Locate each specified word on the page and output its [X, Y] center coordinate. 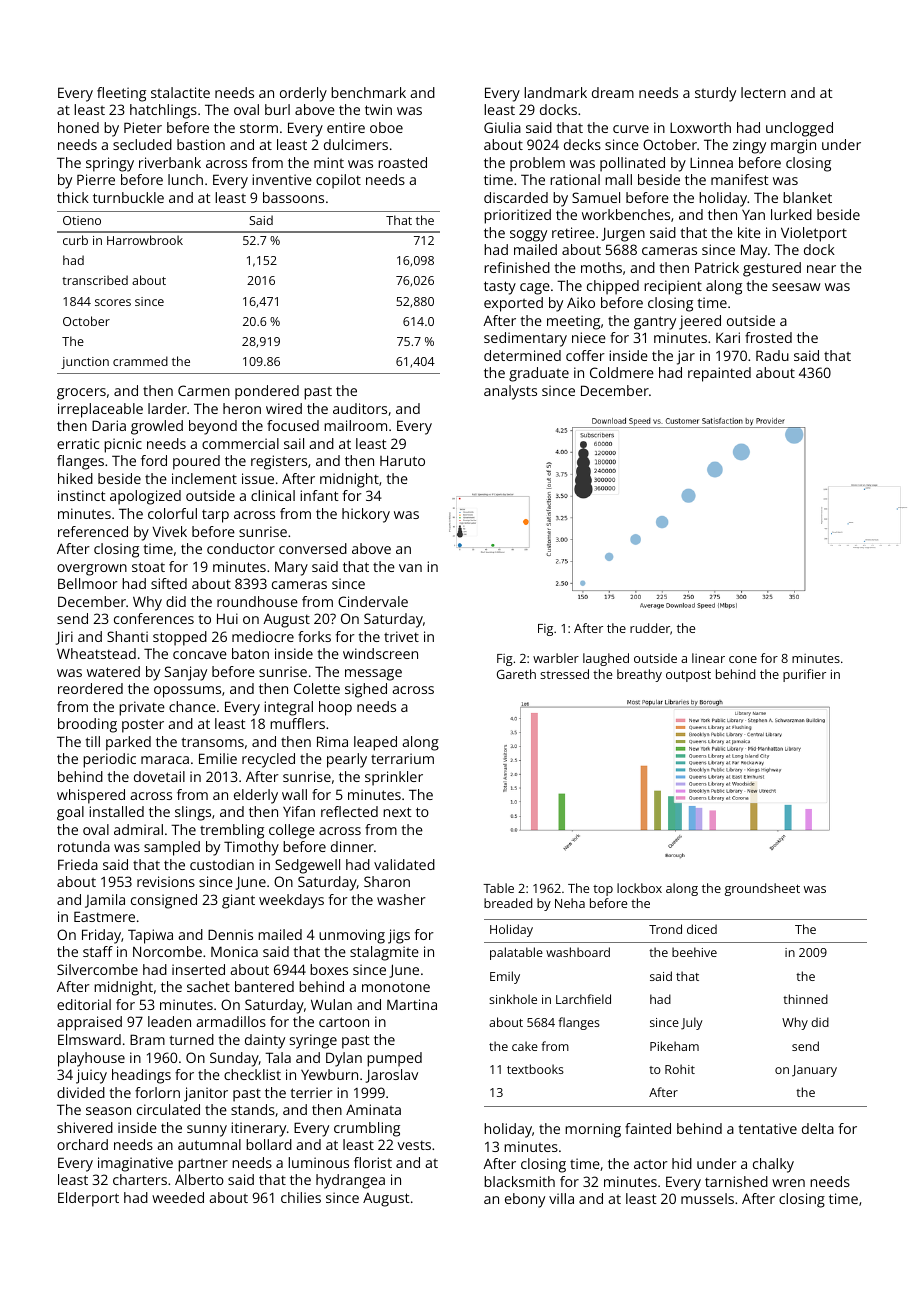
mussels [707, 1198]
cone [743, 659]
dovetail [159, 776]
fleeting [121, 94]
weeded [178, 1197]
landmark [555, 92]
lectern [763, 92]
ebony [525, 1200]
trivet [401, 636]
